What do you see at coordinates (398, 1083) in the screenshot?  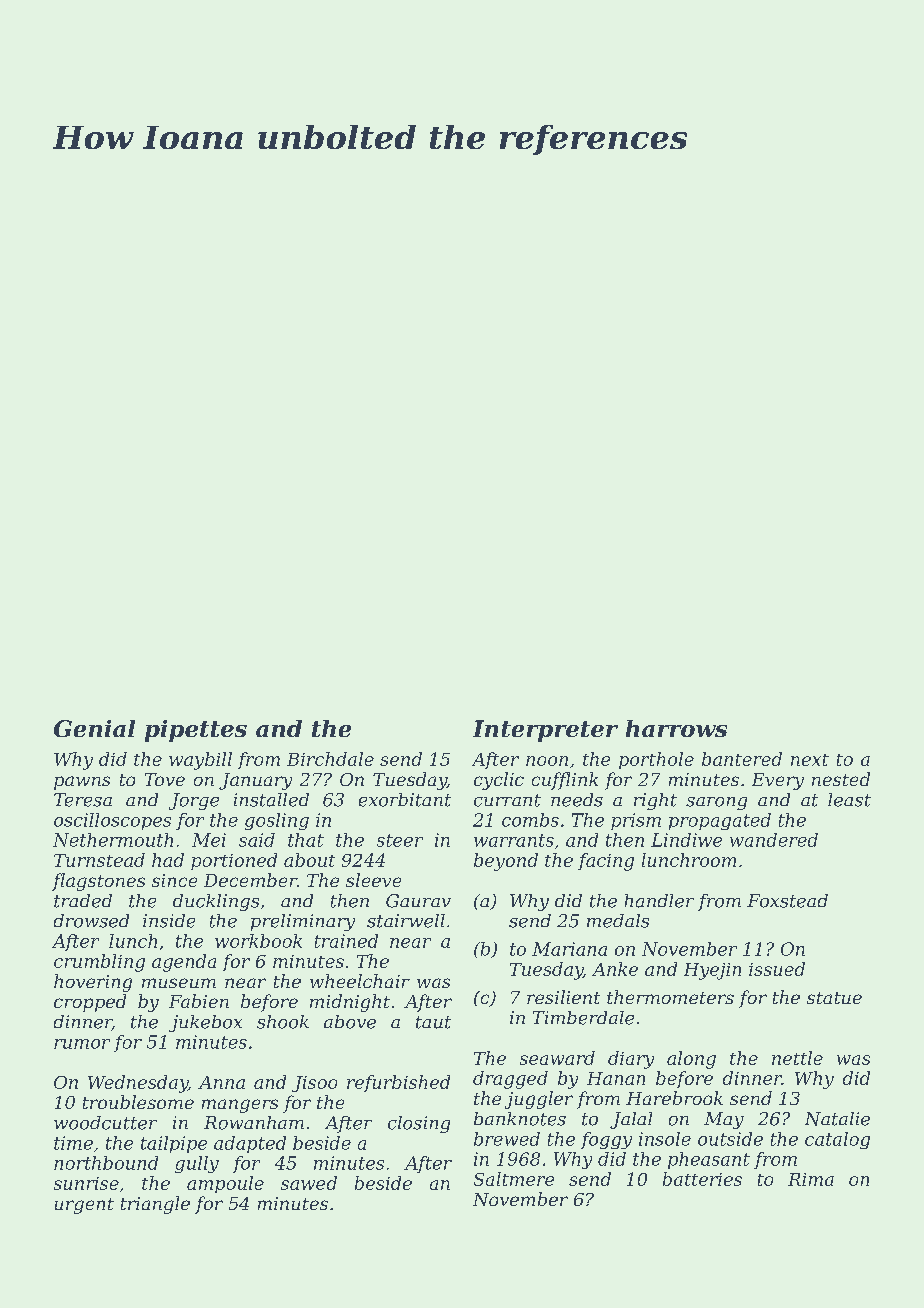 I see `refurbished` at bounding box center [398, 1083].
